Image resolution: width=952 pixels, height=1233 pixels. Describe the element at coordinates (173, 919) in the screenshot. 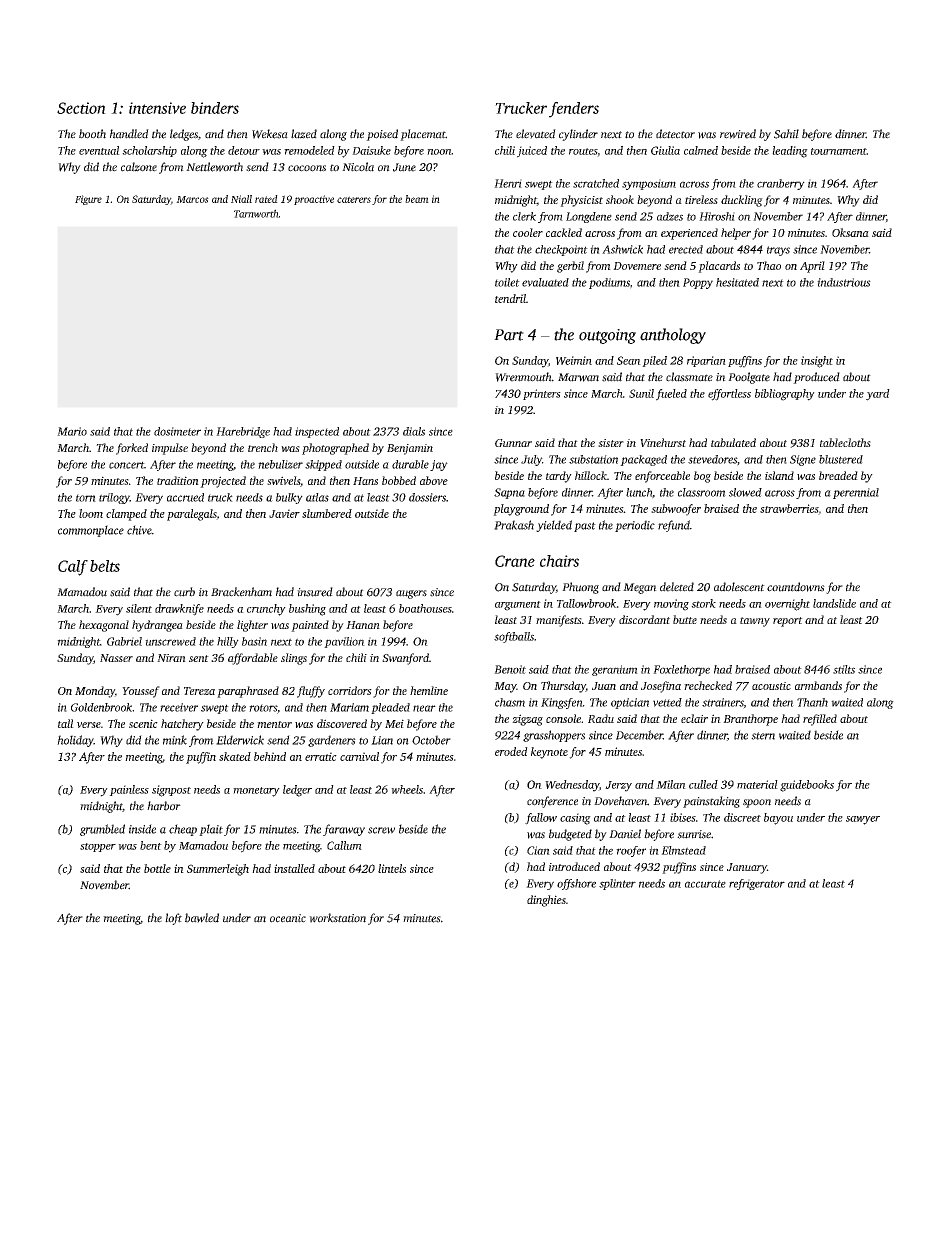

I see `loft` at that location.
